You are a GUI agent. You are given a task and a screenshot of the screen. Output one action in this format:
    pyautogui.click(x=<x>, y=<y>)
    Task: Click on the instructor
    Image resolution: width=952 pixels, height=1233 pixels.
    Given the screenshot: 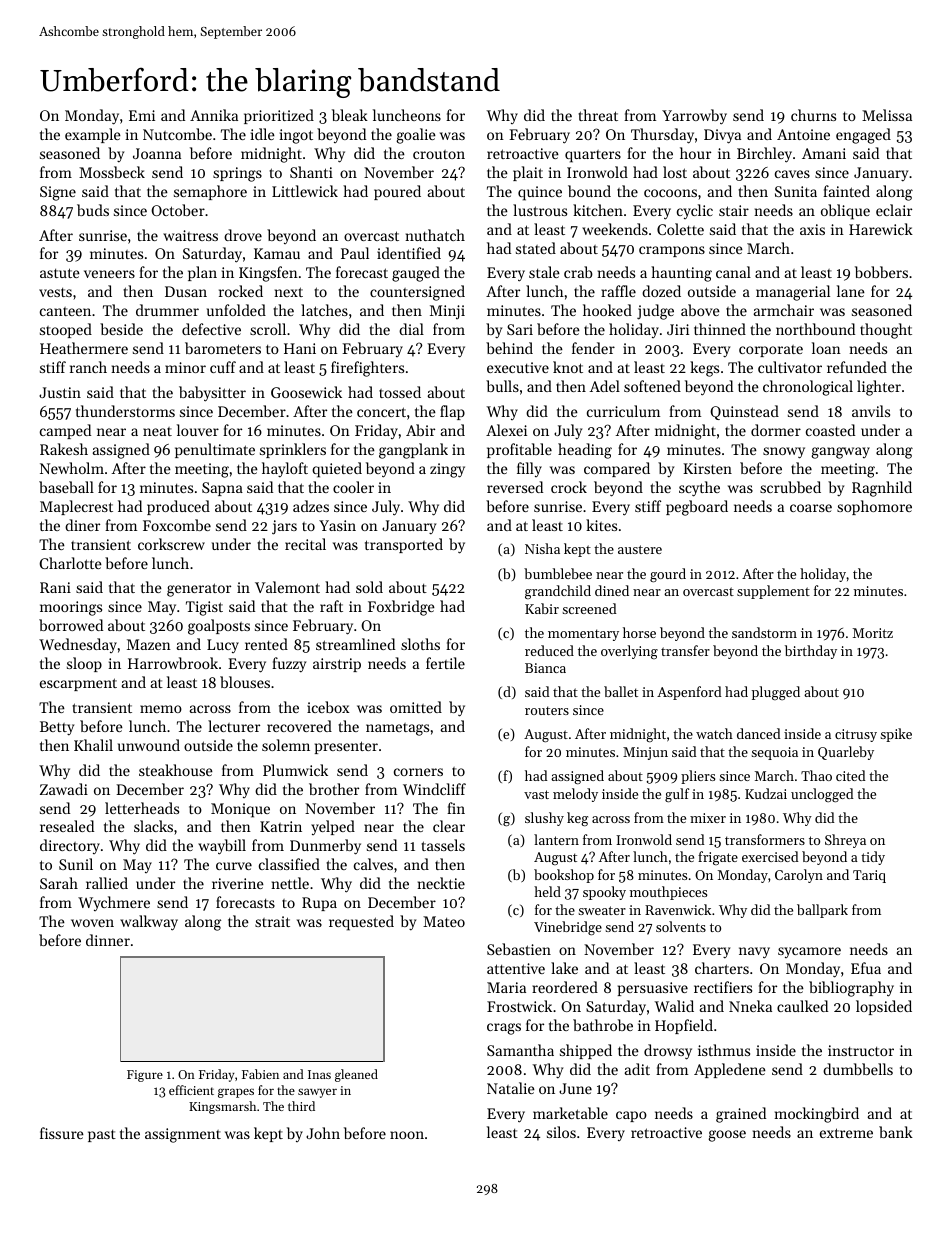 What is the action you would take?
    pyautogui.click(x=861, y=1050)
